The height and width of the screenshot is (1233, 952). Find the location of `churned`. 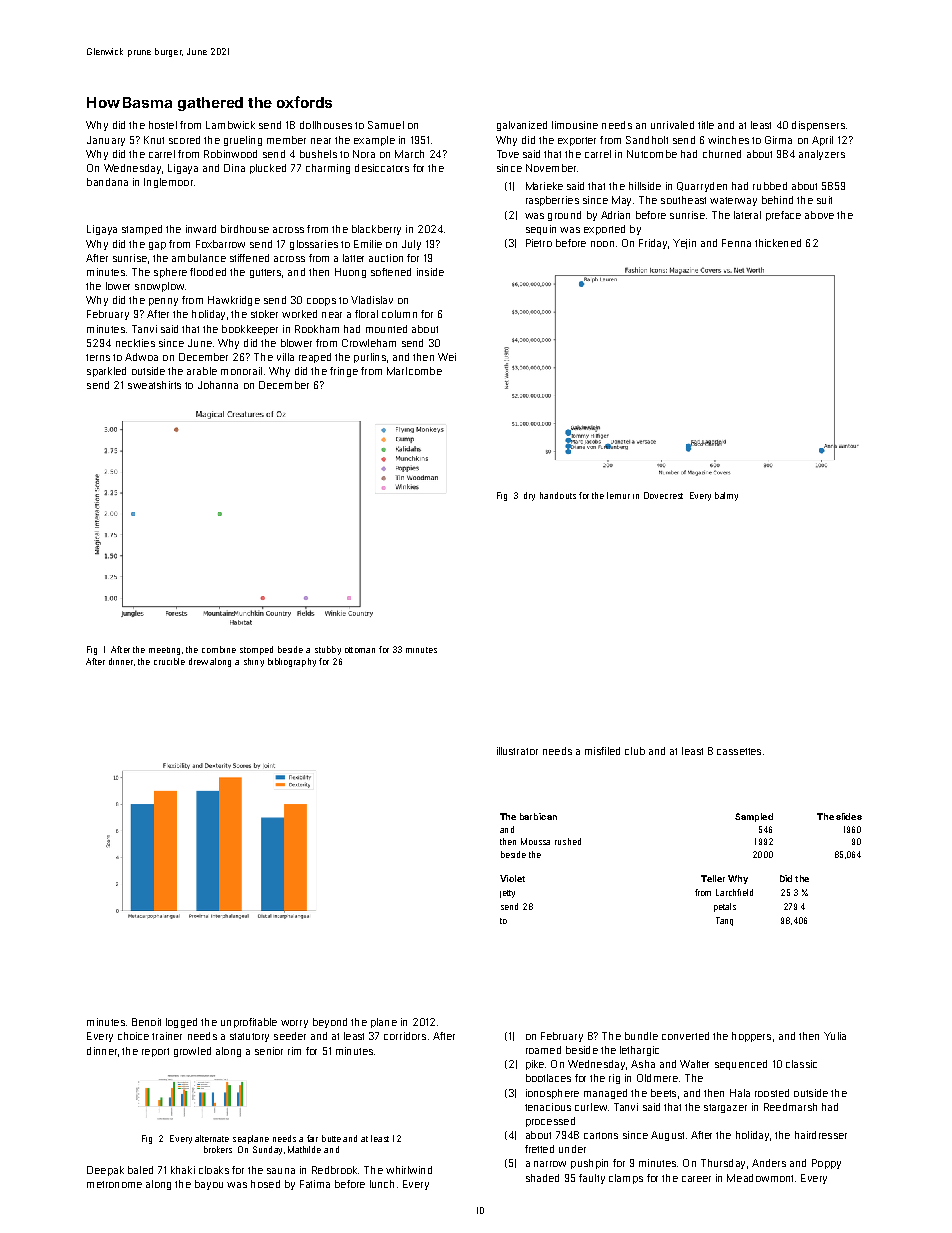

churned is located at coordinates (722, 154).
